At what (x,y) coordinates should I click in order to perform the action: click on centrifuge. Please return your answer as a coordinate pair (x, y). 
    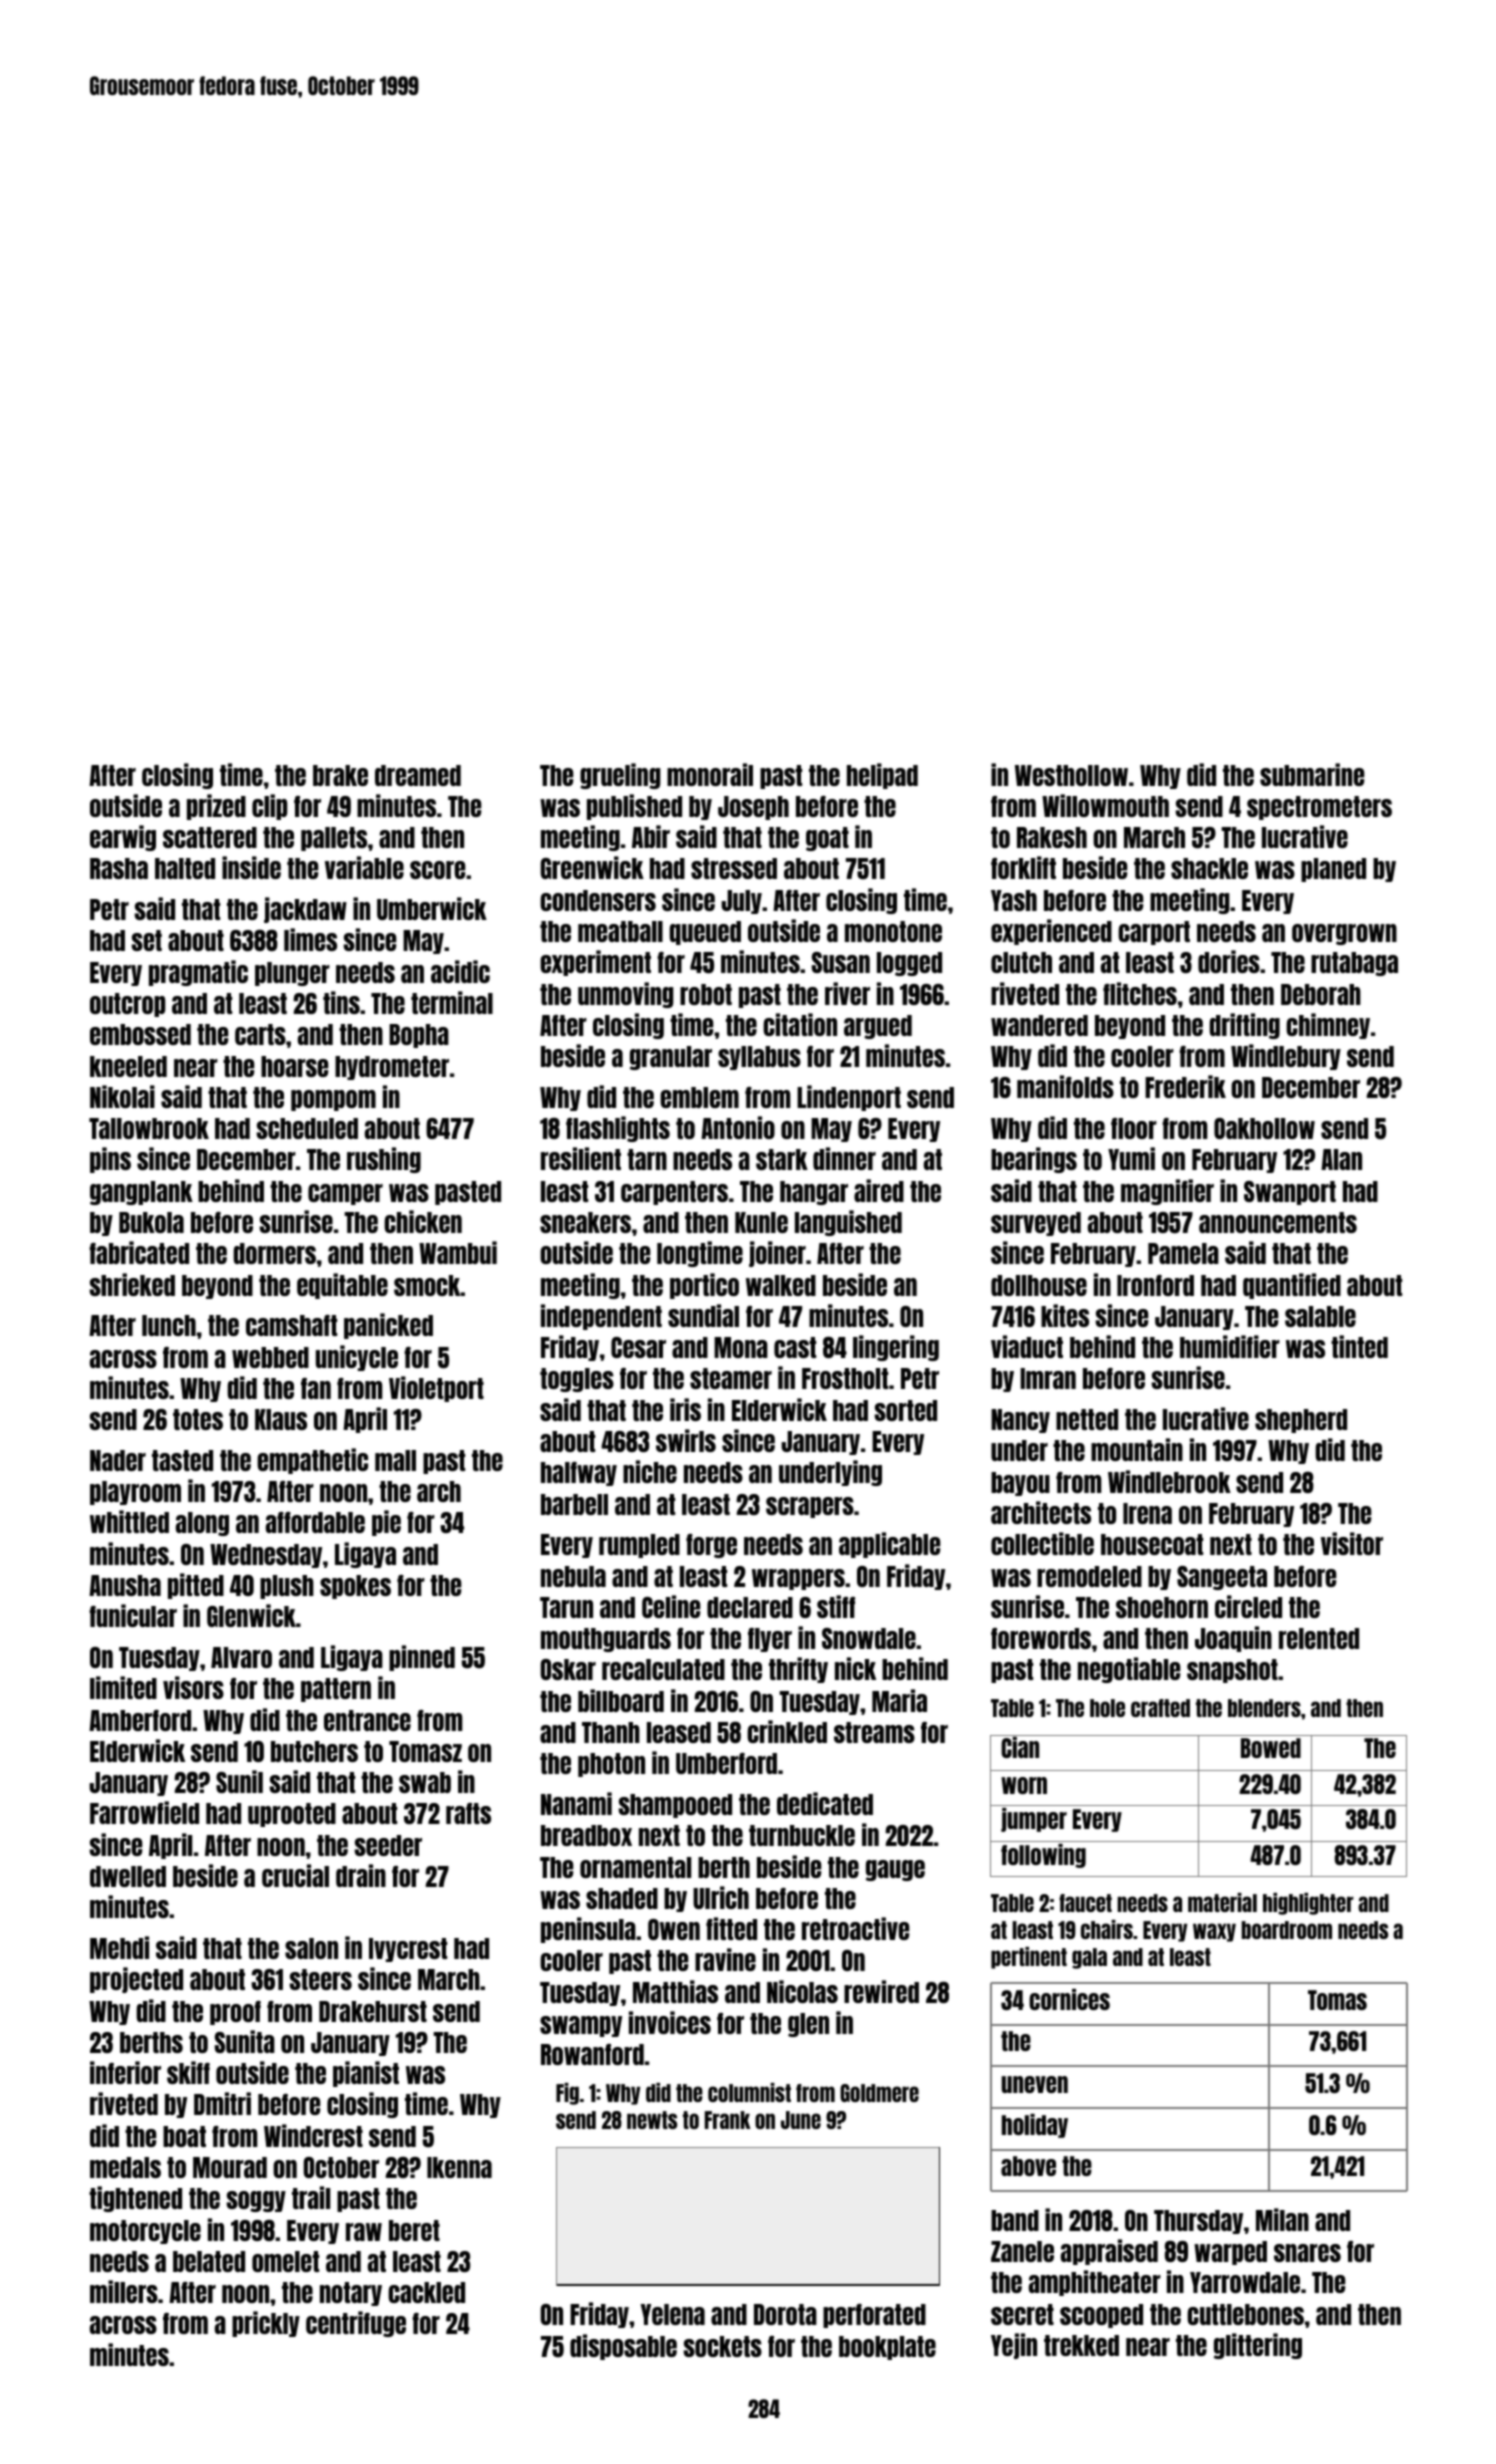
    Looking at the image, I should click on (356, 2324).
